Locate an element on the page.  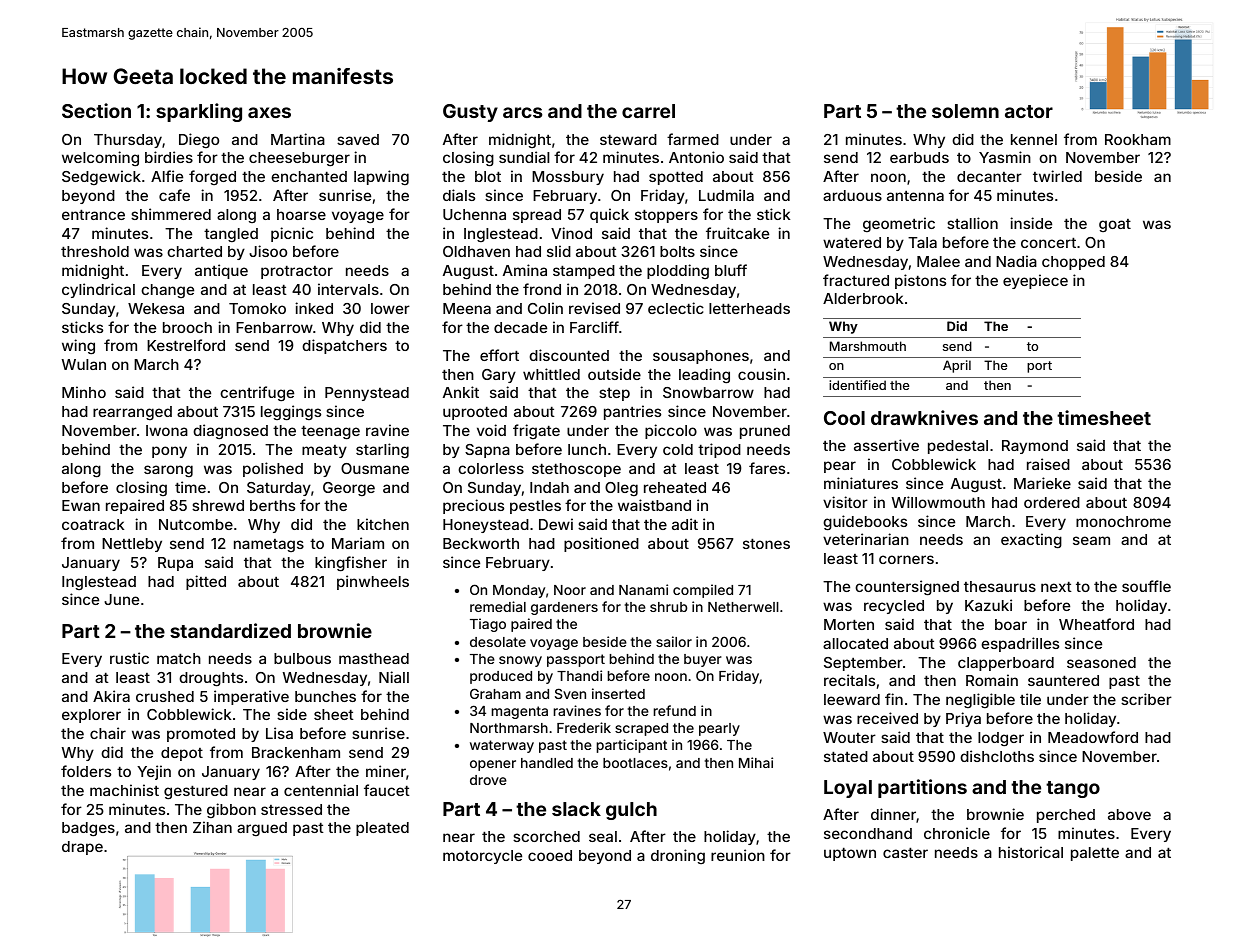
buyer is located at coordinates (703, 660).
